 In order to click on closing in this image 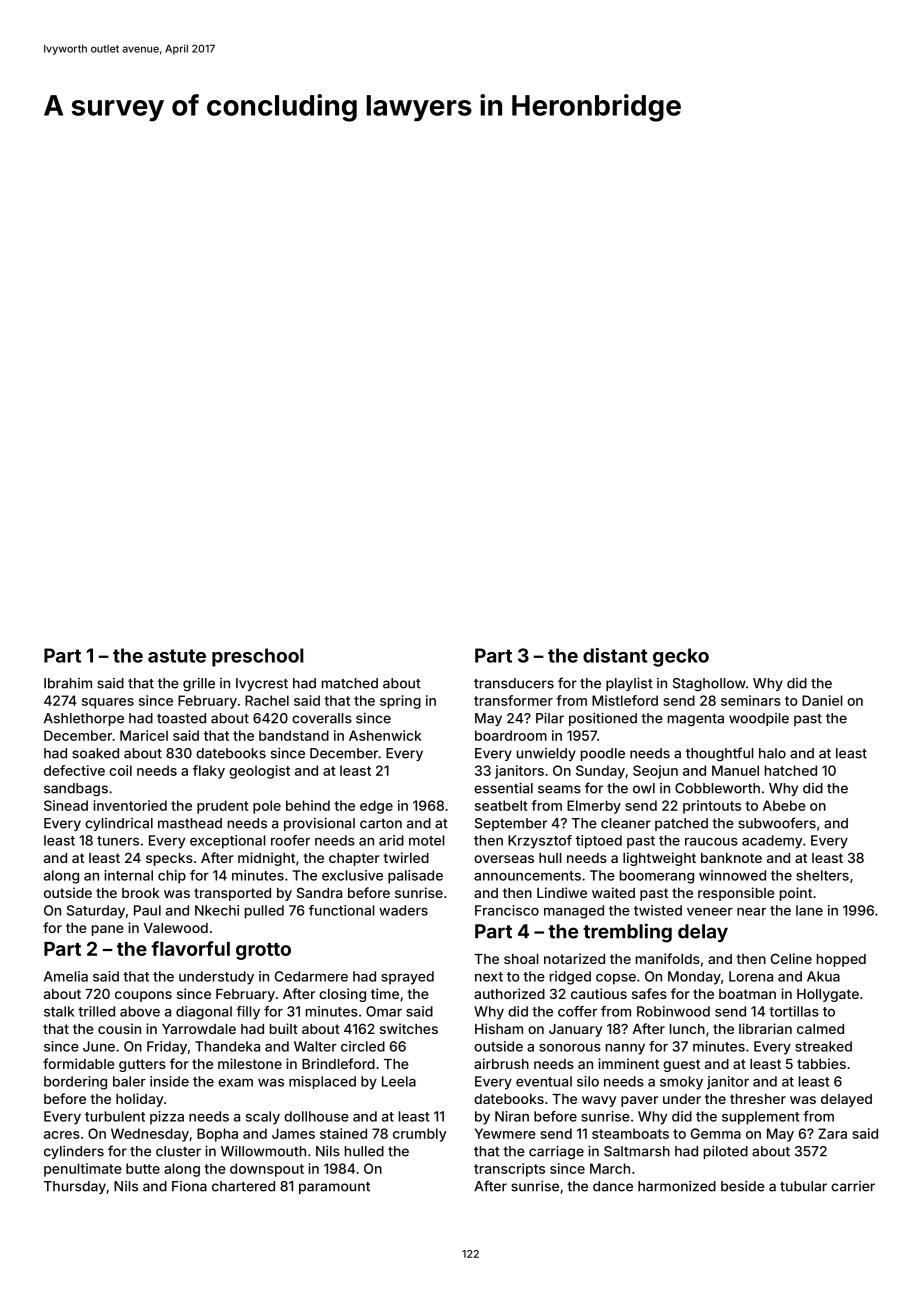, I will do `click(342, 995)`.
